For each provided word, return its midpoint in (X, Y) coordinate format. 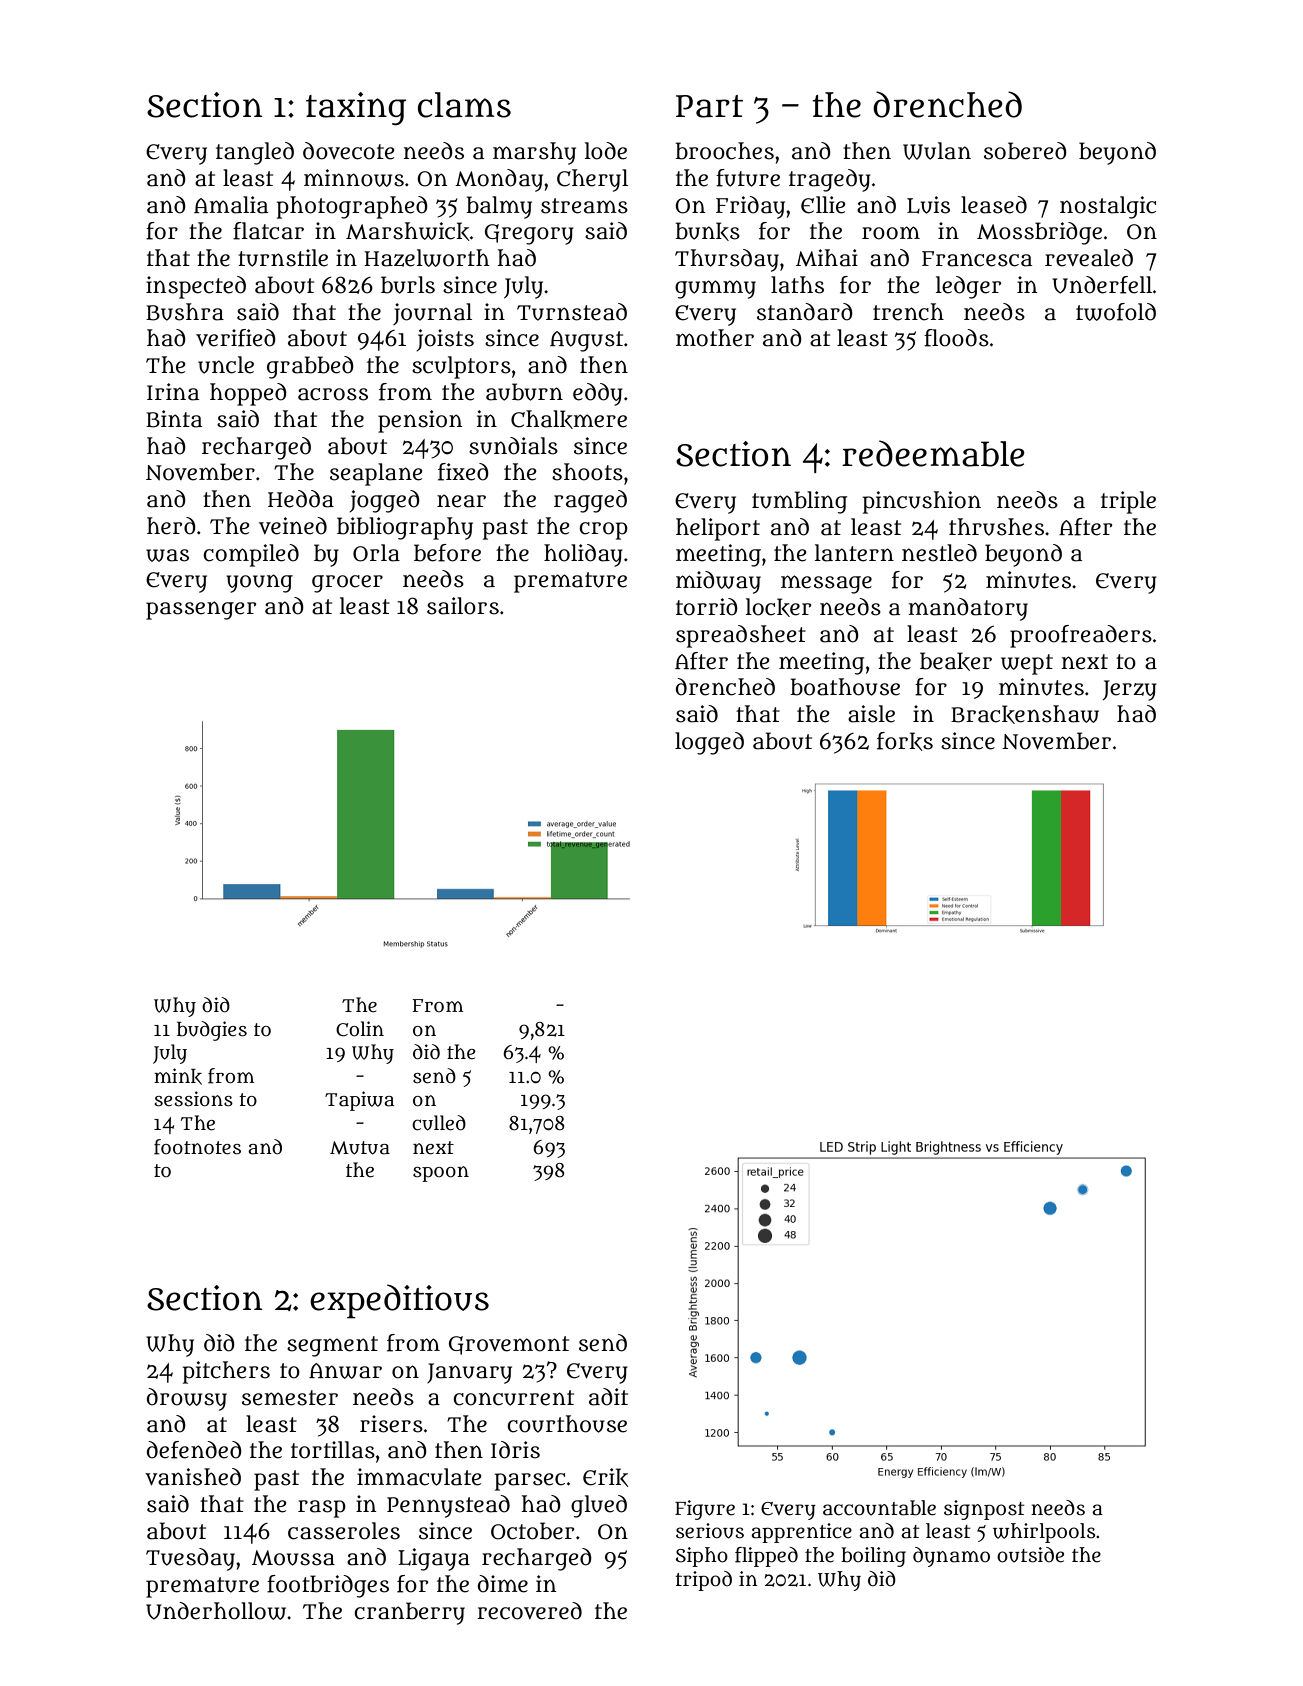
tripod (703, 1581)
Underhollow (216, 1611)
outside (1030, 1555)
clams (464, 105)
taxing (356, 109)
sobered (1025, 151)
